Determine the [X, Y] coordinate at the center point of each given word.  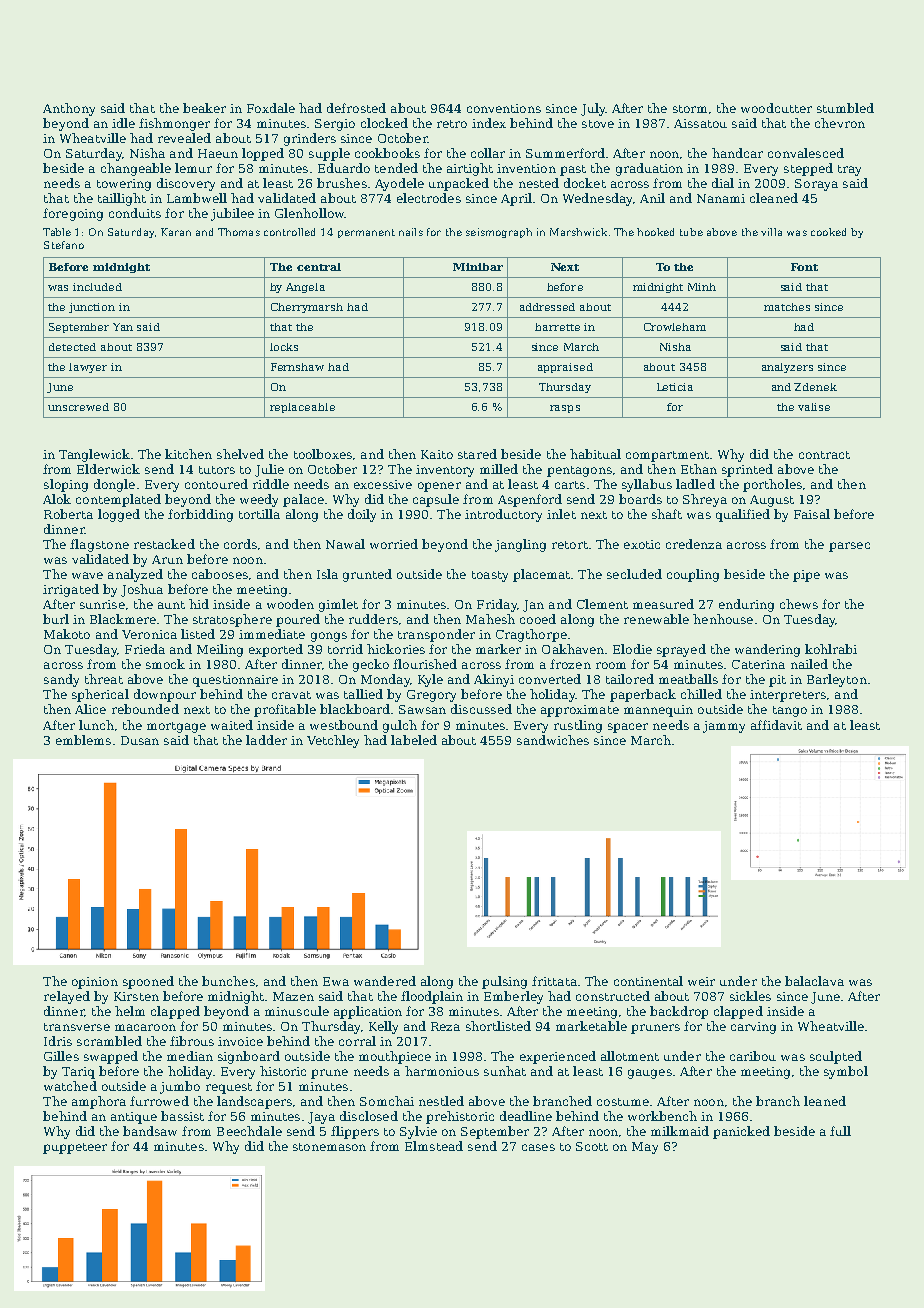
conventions [504, 108]
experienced [558, 1057]
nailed [809, 664]
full [840, 1131]
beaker [204, 108]
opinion [95, 983]
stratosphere [232, 620]
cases [538, 1147]
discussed [481, 709]
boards [640, 499]
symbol [846, 1072]
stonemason [329, 1147]
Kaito [437, 454]
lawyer [88, 368]
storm [690, 109]
